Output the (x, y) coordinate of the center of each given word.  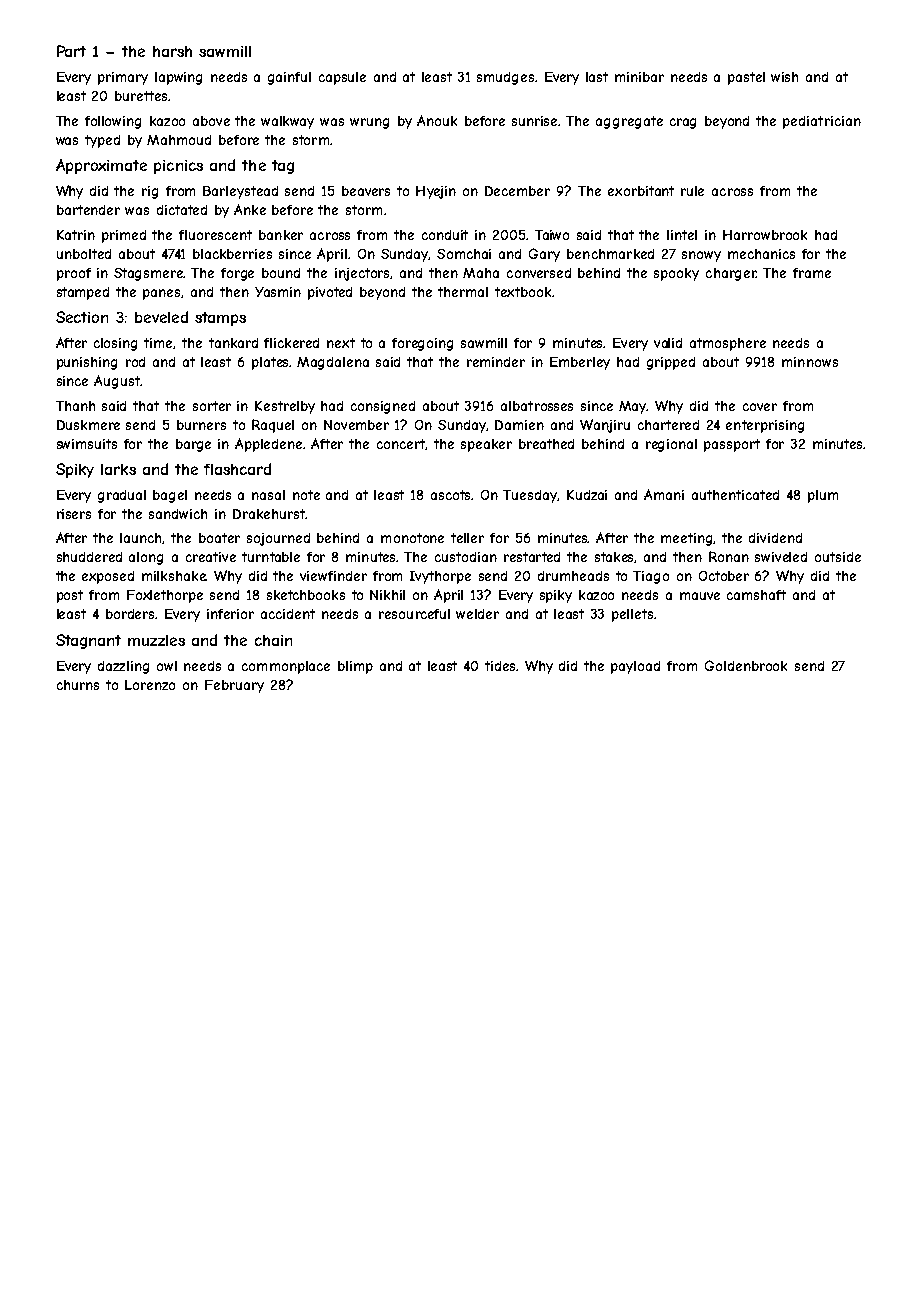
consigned (383, 407)
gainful (289, 78)
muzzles (156, 640)
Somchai (464, 254)
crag (683, 123)
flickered (291, 343)
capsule (342, 78)
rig (150, 192)
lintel (682, 235)
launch (141, 538)
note (306, 495)
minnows (810, 362)
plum (823, 496)
